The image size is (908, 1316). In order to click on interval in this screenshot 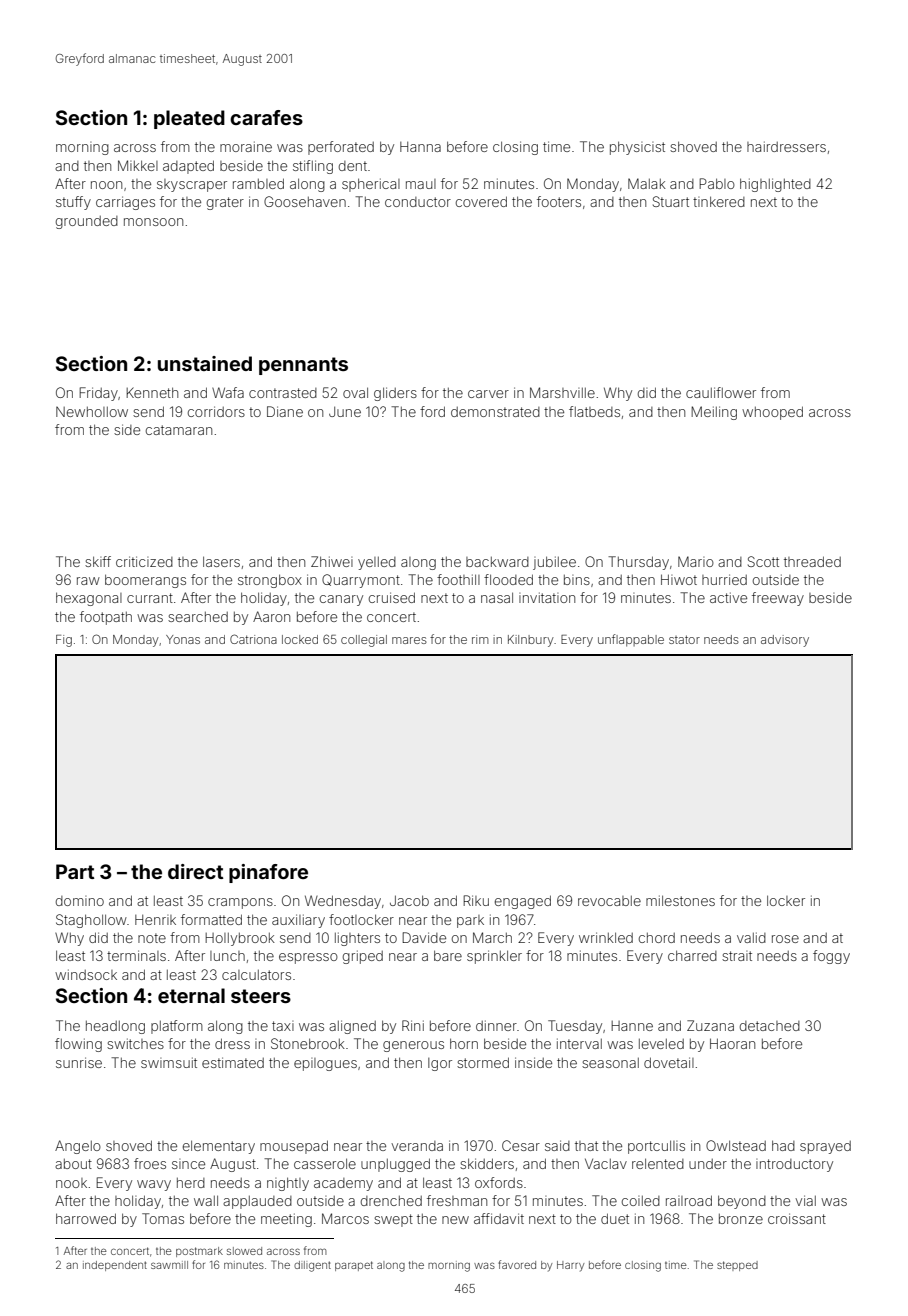, I will do `click(579, 1043)`.
